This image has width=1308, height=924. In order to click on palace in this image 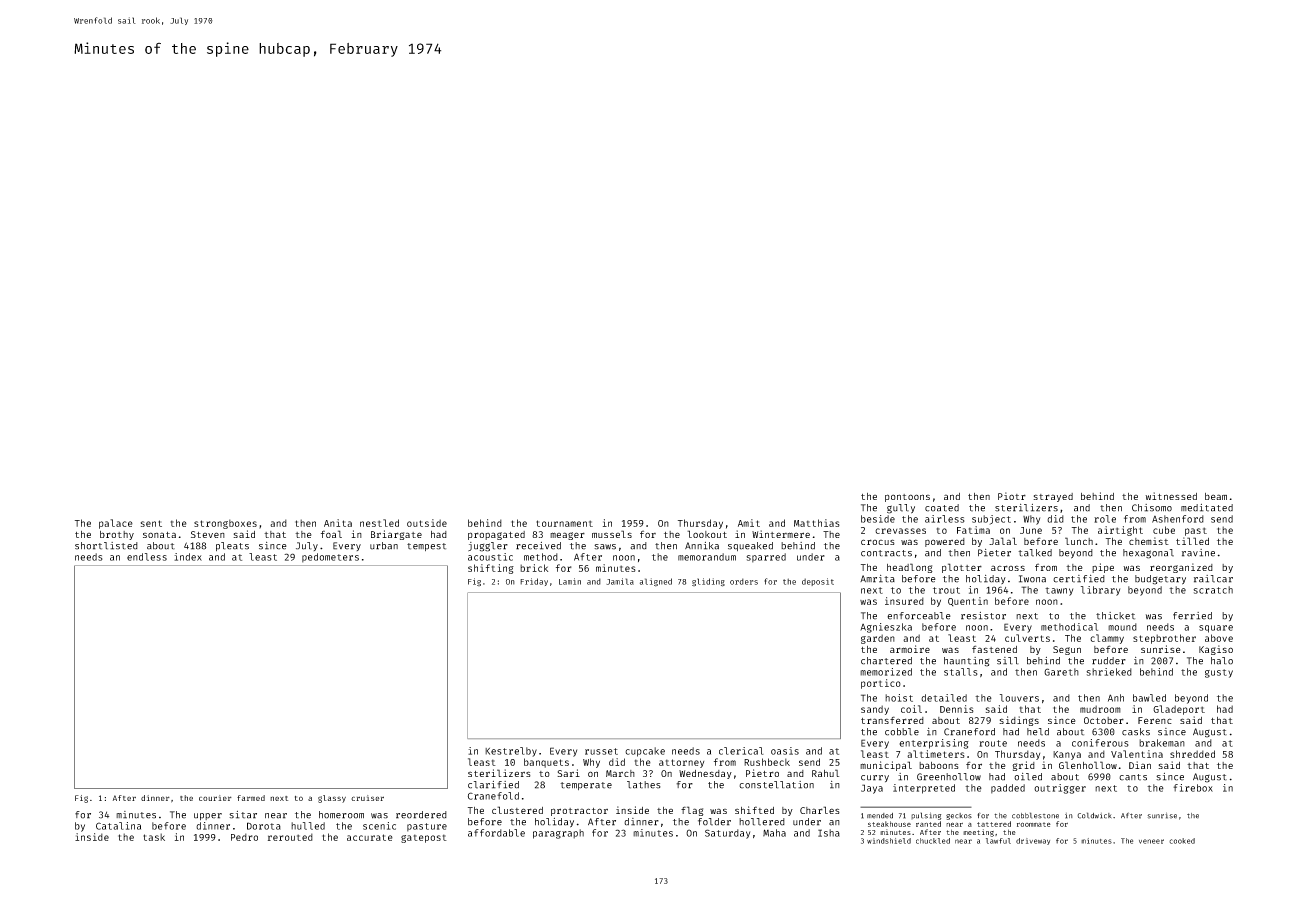, I will do `click(116, 524)`.
